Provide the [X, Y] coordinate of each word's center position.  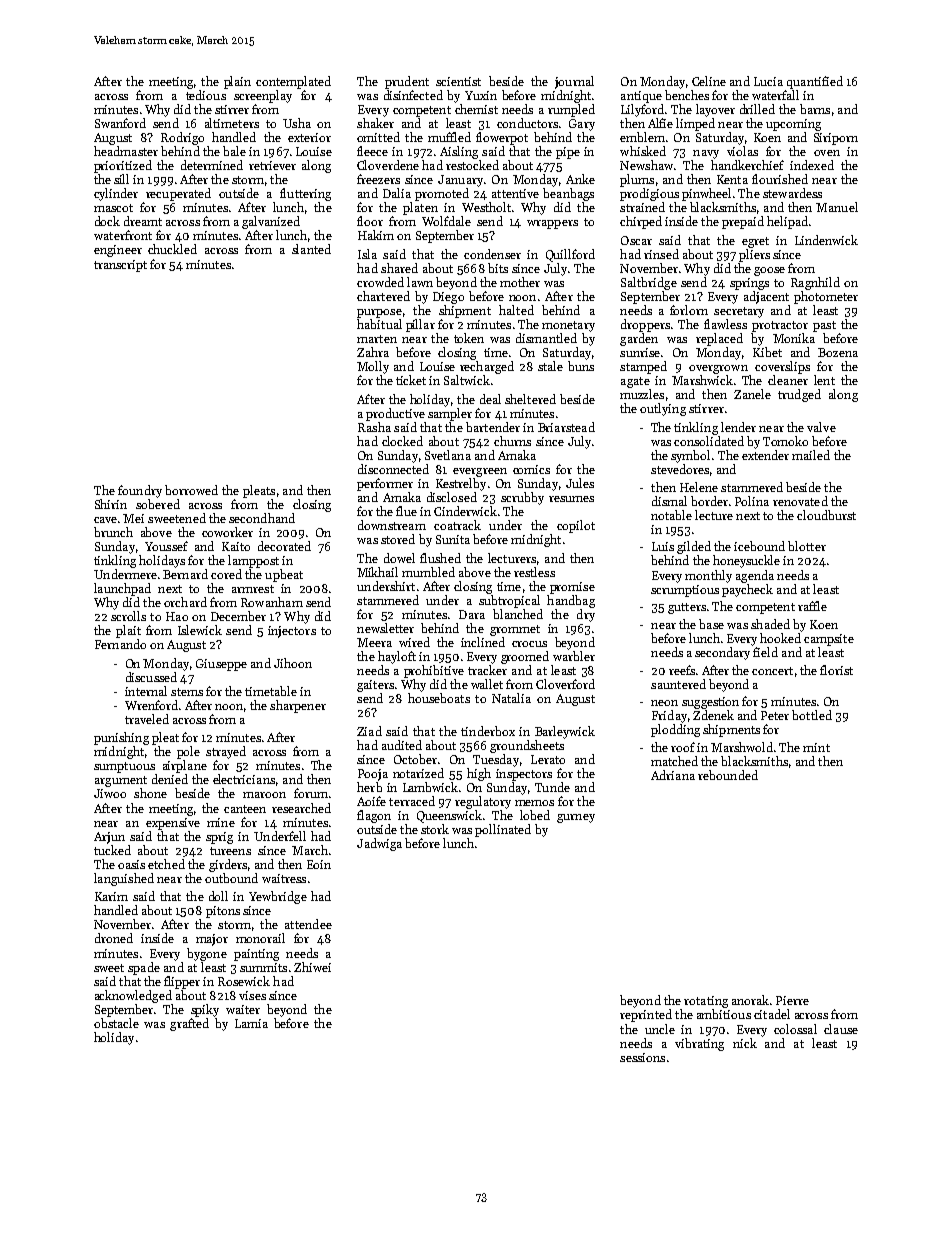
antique [641, 97]
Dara [472, 614]
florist [836, 670]
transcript [120, 266]
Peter [775, 715]
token [469, 338]
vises [252, 995]
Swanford [120, 123]
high [479, 774]
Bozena [838, 352]
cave [105, 520]
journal [574, 82]
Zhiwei [312, 967]
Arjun [109, 838]
